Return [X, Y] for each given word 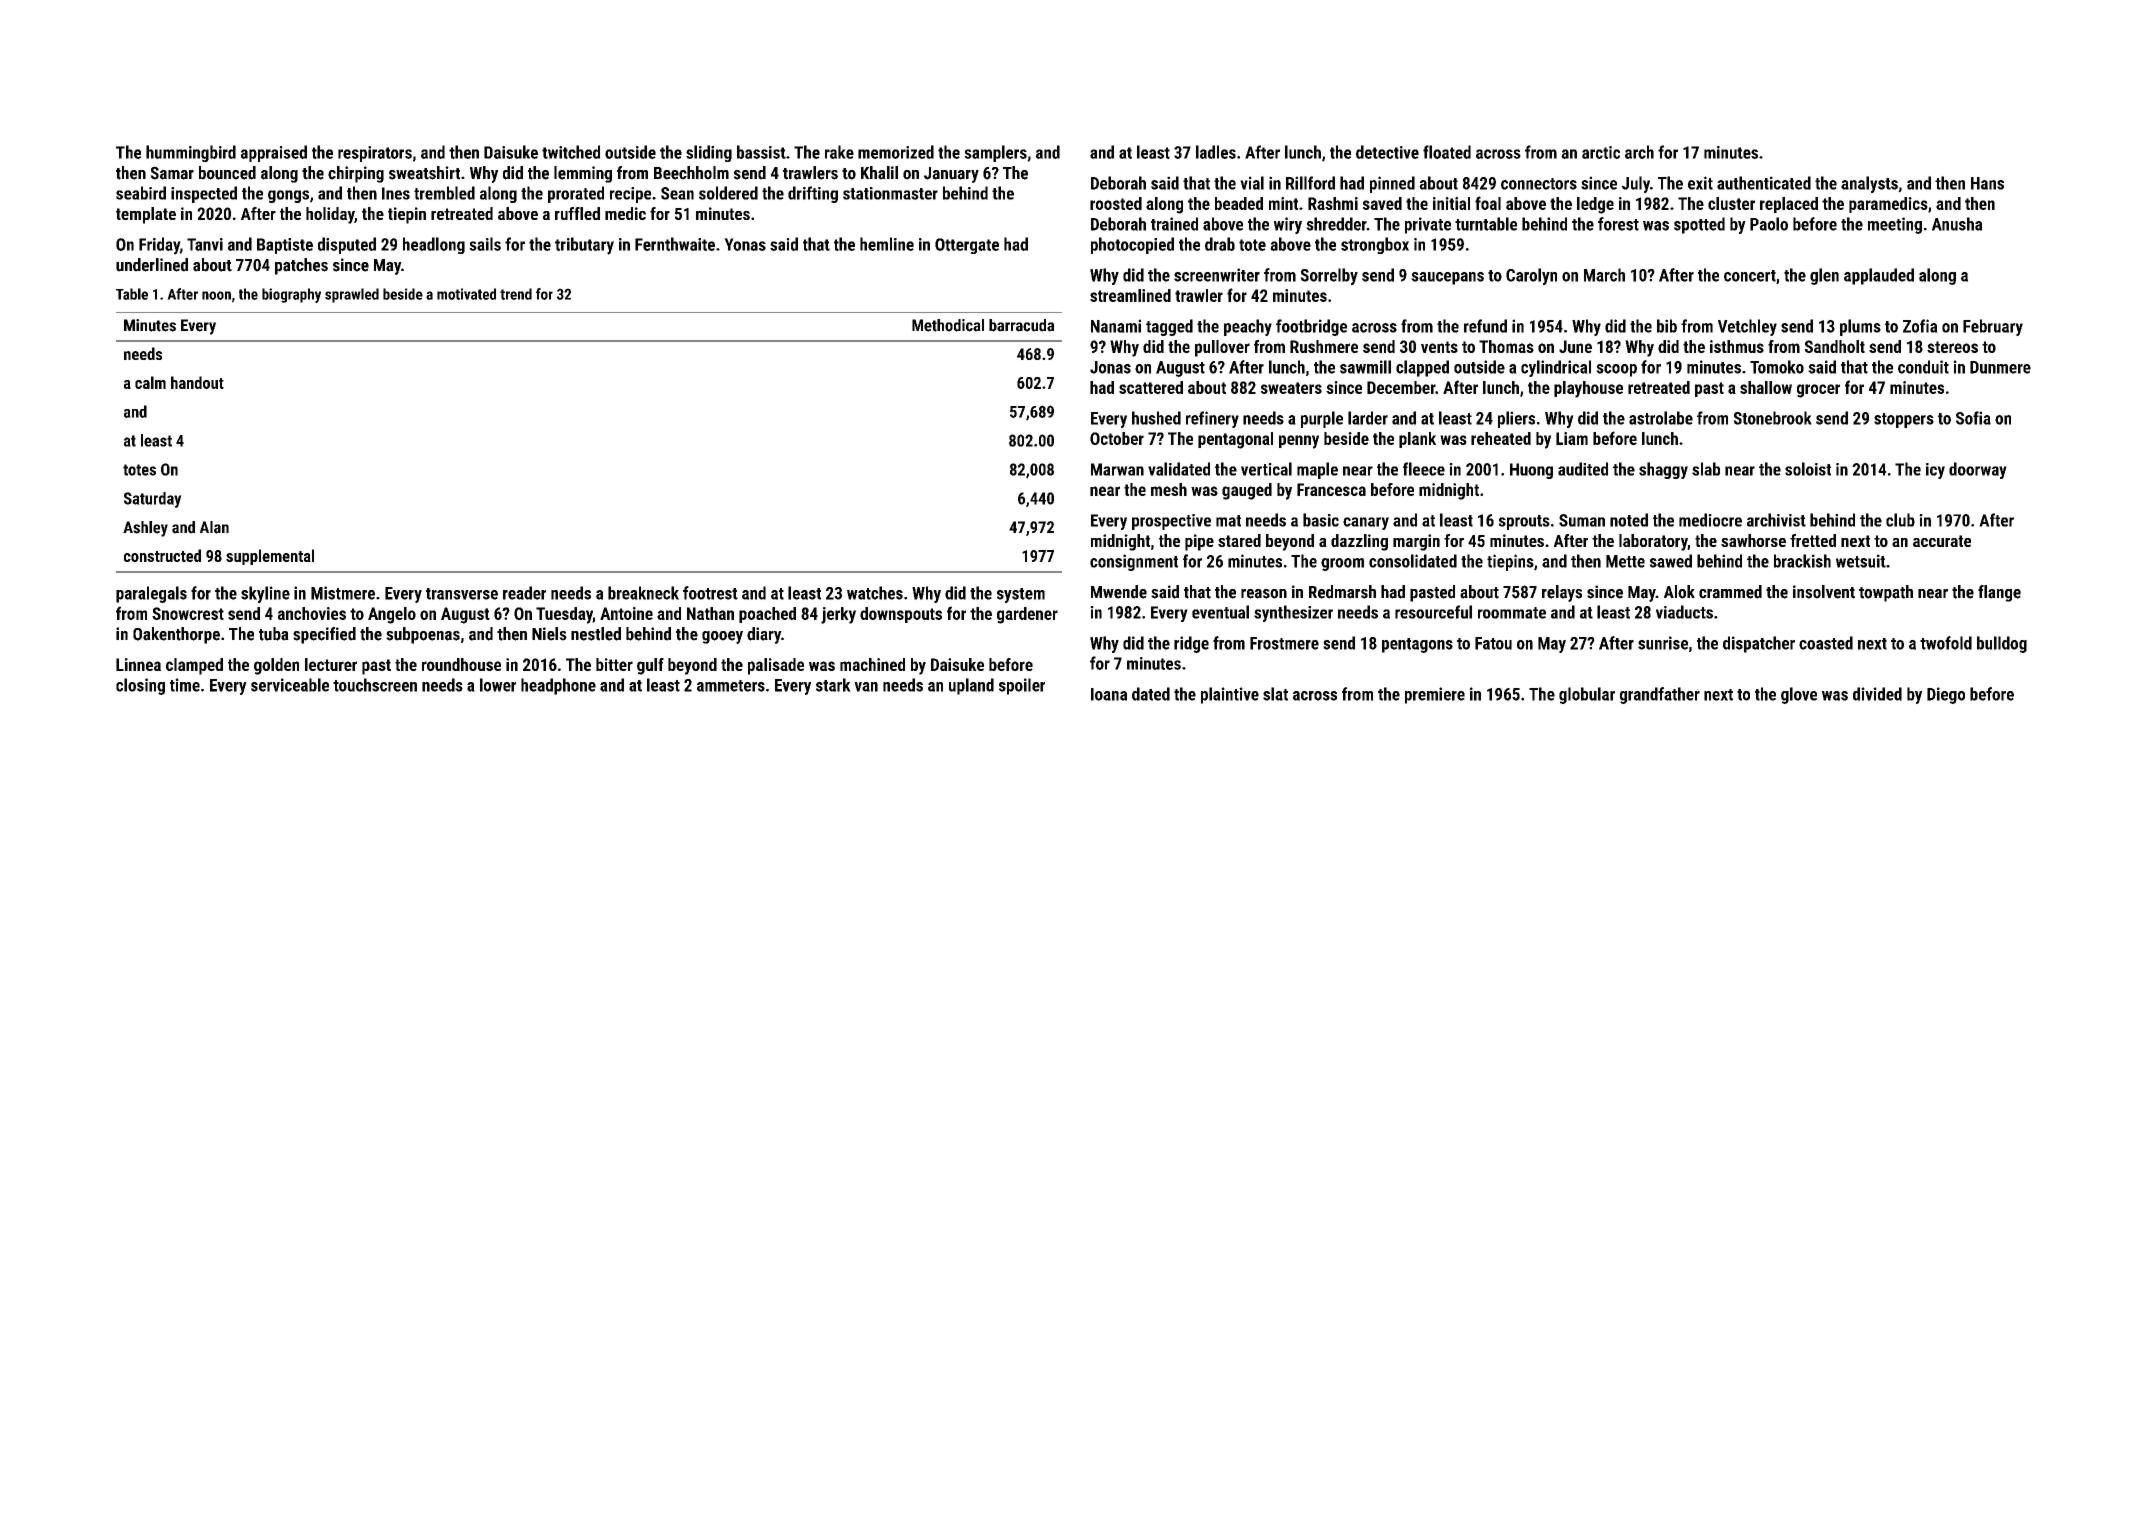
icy [1935, 471]
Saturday [153, 500]
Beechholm [691, 173]
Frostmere [1284, 643]
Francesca [1331, 489]
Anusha [1957, 224]
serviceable [290, 685]
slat [1275, 694]
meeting [1895, 225]
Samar [172, 173]
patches [301, 266]
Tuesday [564, 615]
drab [1220, 244]
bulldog [2002, 644]
